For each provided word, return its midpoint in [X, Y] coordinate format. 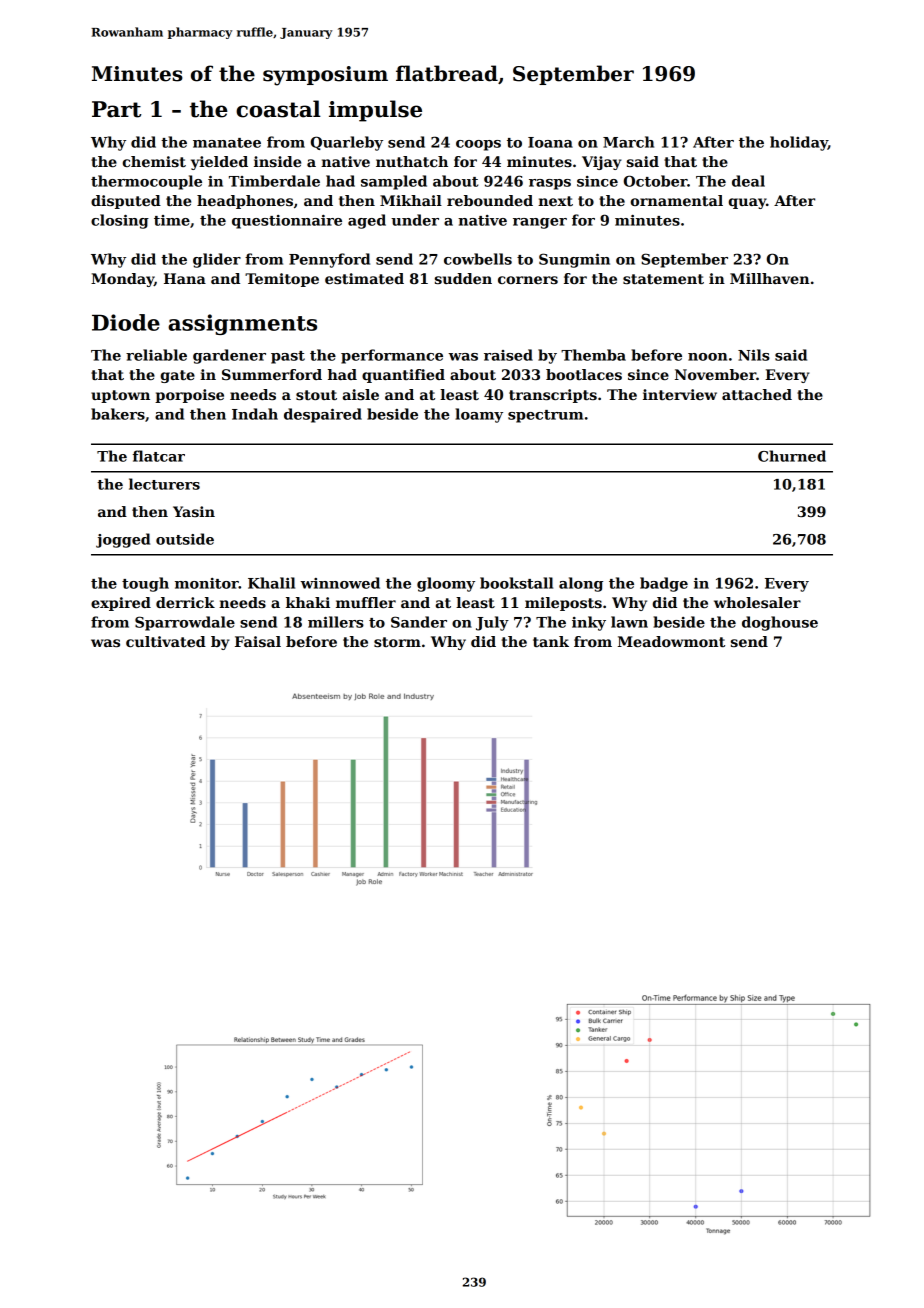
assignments [242, 324]
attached [757, 394]
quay [747, 203]
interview [680, 394]
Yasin [194, 511]
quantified [403, 376]
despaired [323, 415]
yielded [219, 163]
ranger [540, 223]
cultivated [166, 641]
